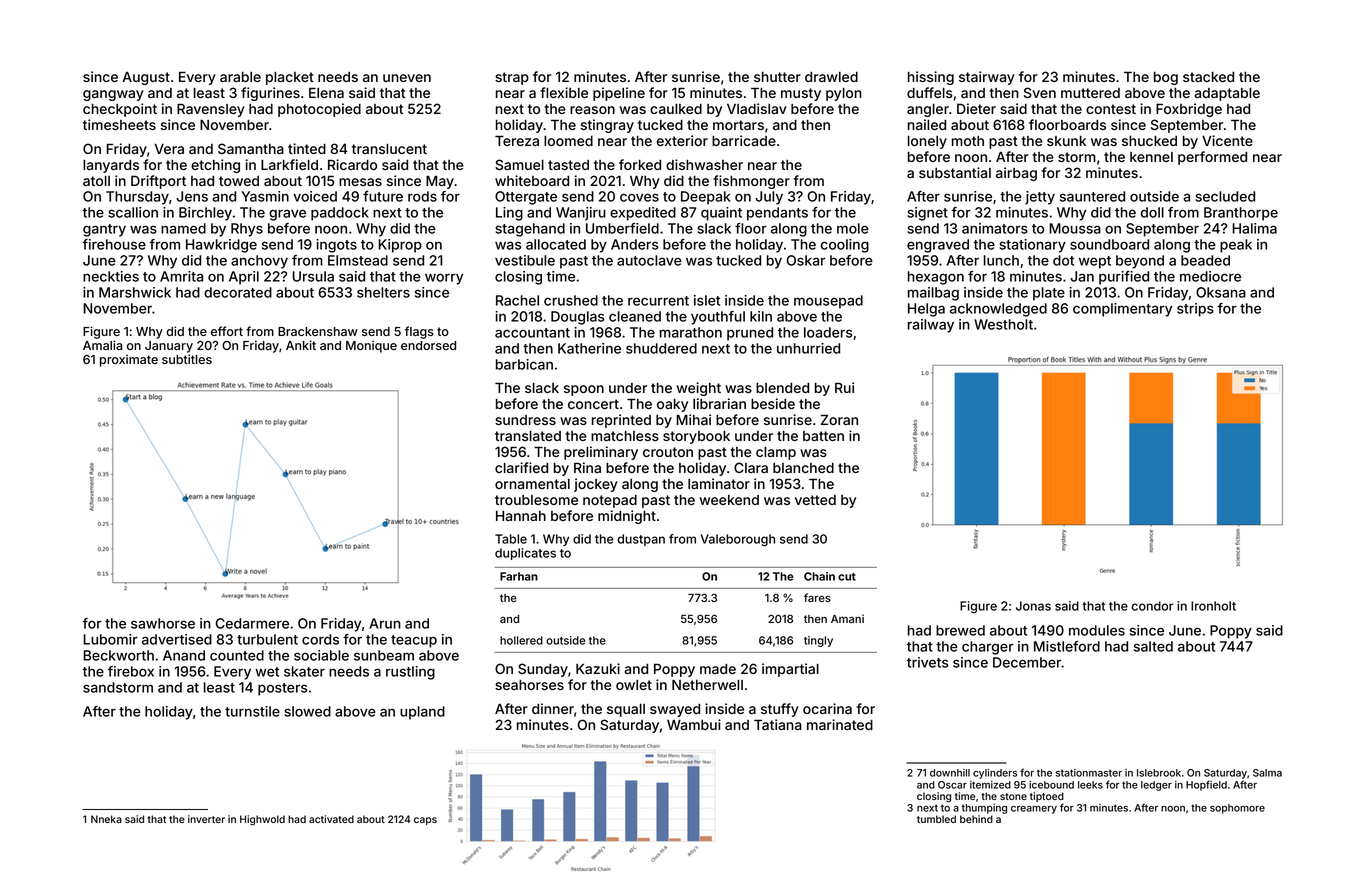  I want to click on bog, so click(1166, 78).
